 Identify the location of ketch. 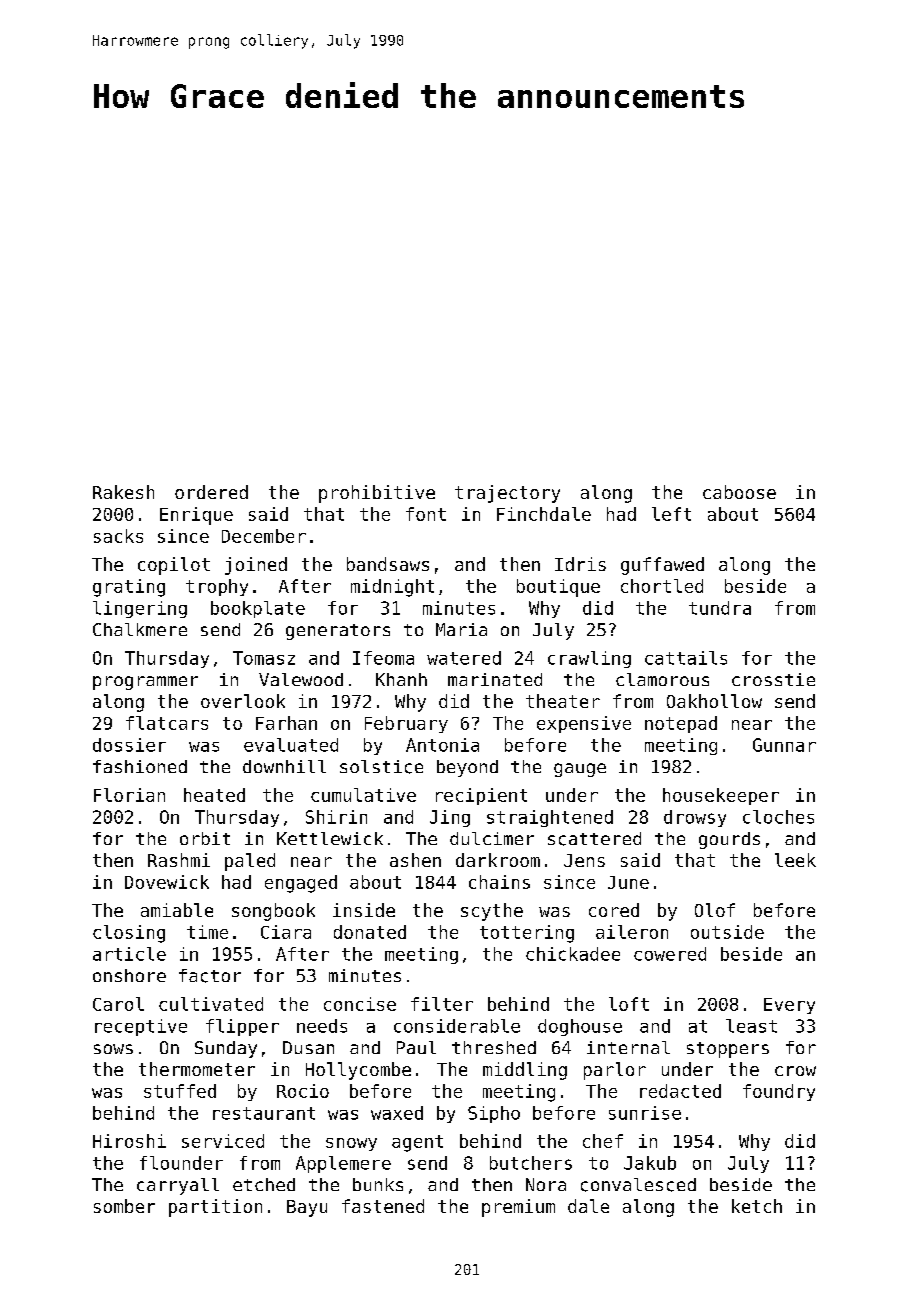
(757, 1206).
